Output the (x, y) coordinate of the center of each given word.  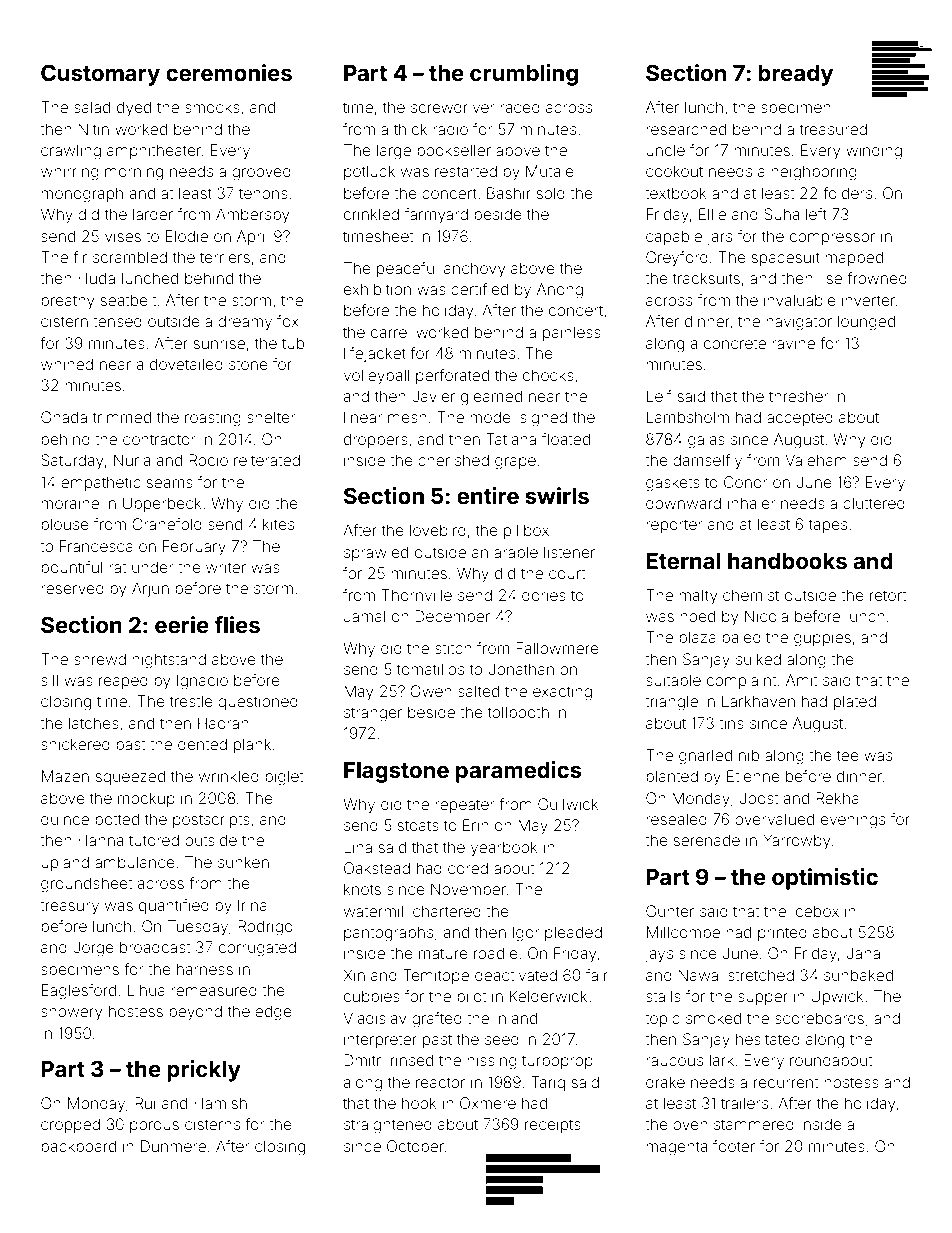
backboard (78, 1146)
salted (478, 691)
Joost (758, 798)
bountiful (71, 567)
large (394, 152)
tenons (263, 193)
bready (795, 75)
